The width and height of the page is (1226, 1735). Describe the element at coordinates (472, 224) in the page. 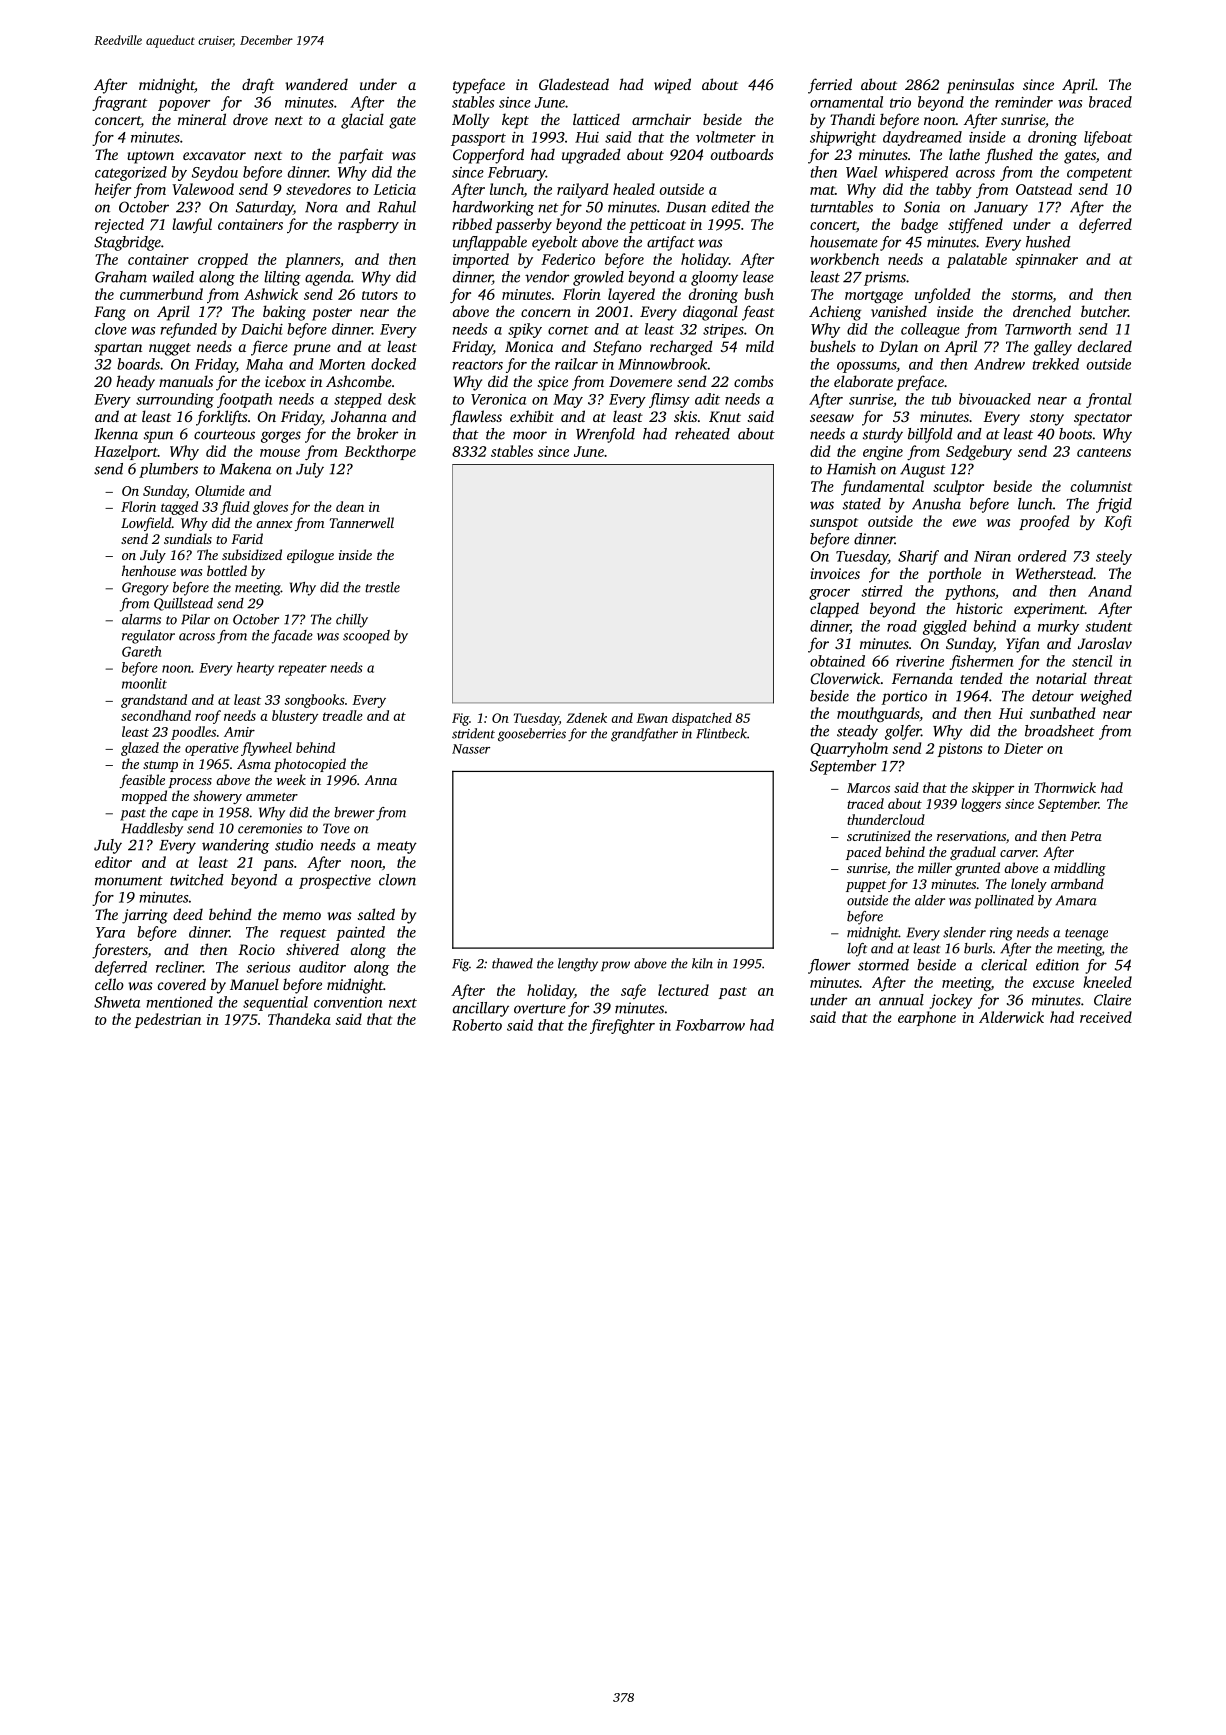

I see `ribbed` at that location.
